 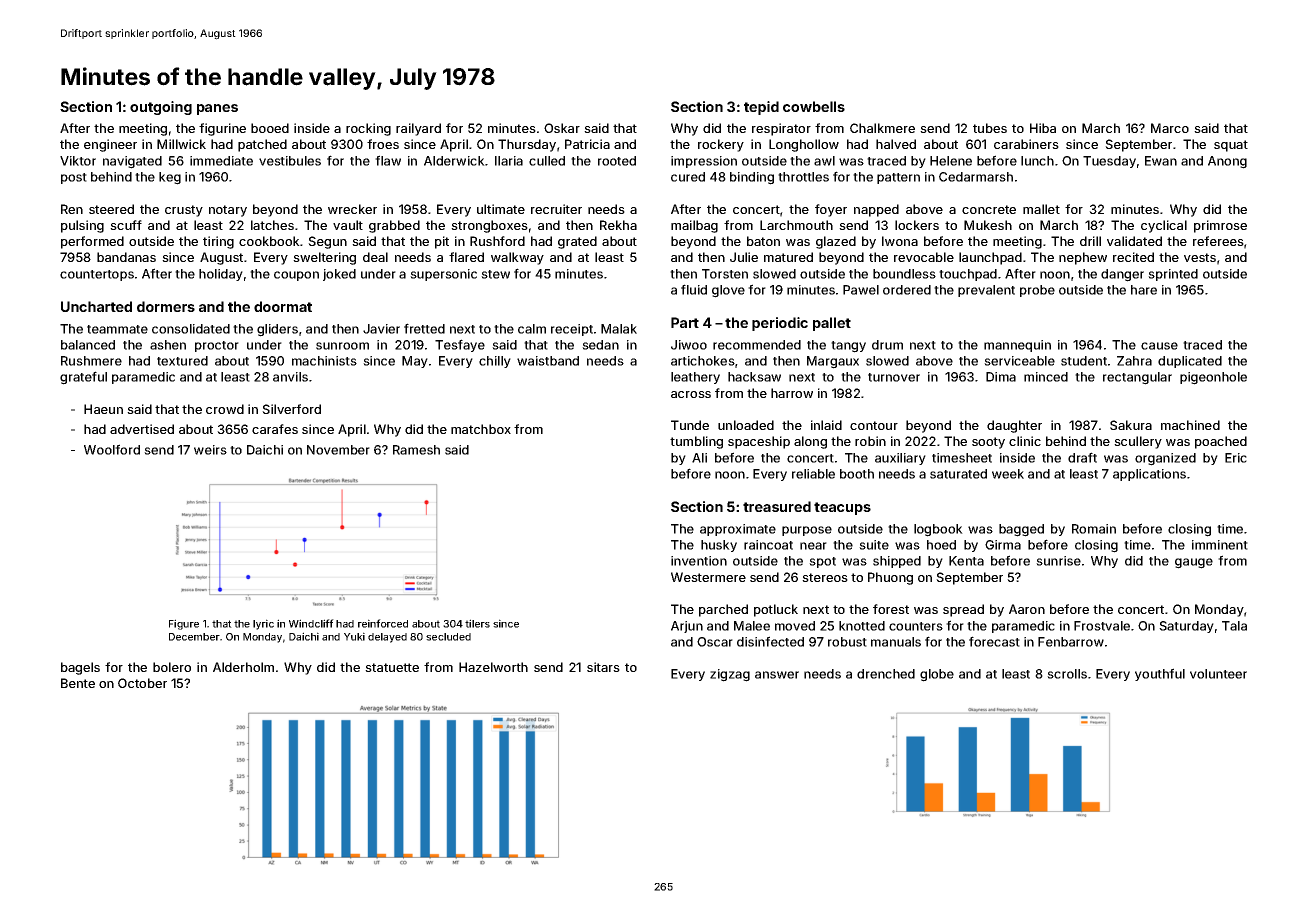 What do you see at coordinates (383, 623) in the screenshot?
I see `reinforced` at bounding box center [383, 623].
